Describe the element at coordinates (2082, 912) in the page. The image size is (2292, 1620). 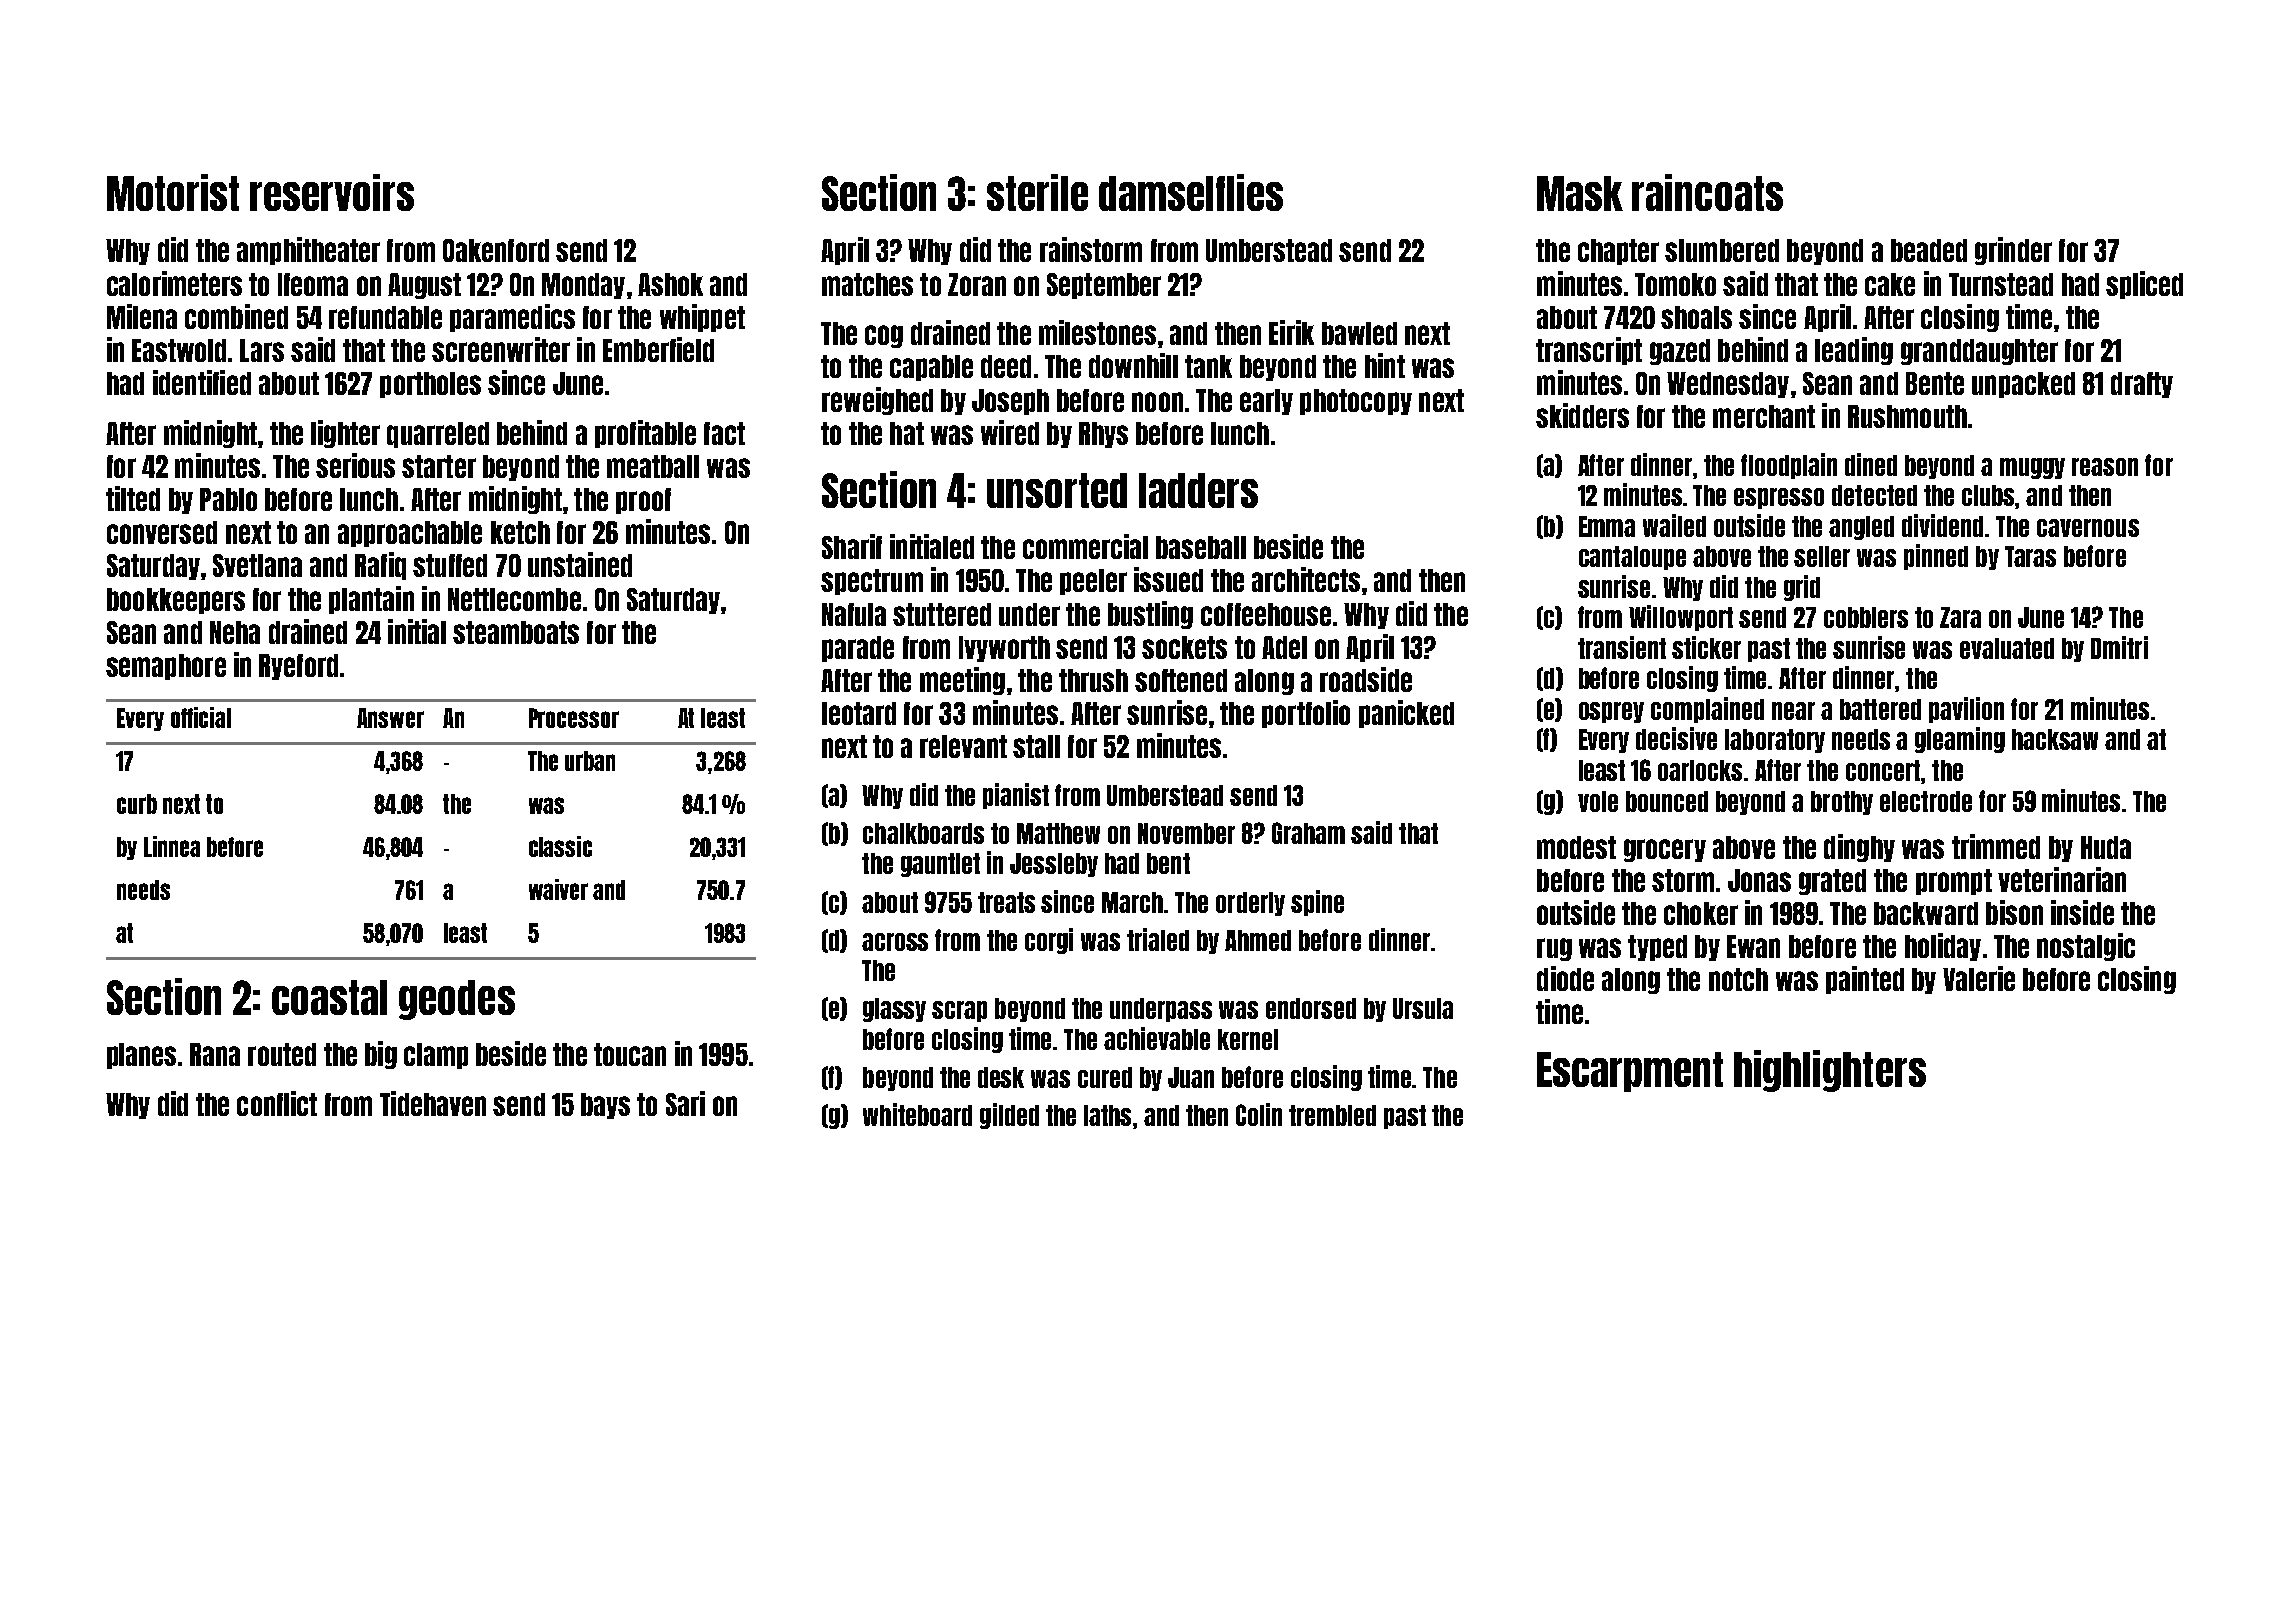
I see `inside` at that location.
